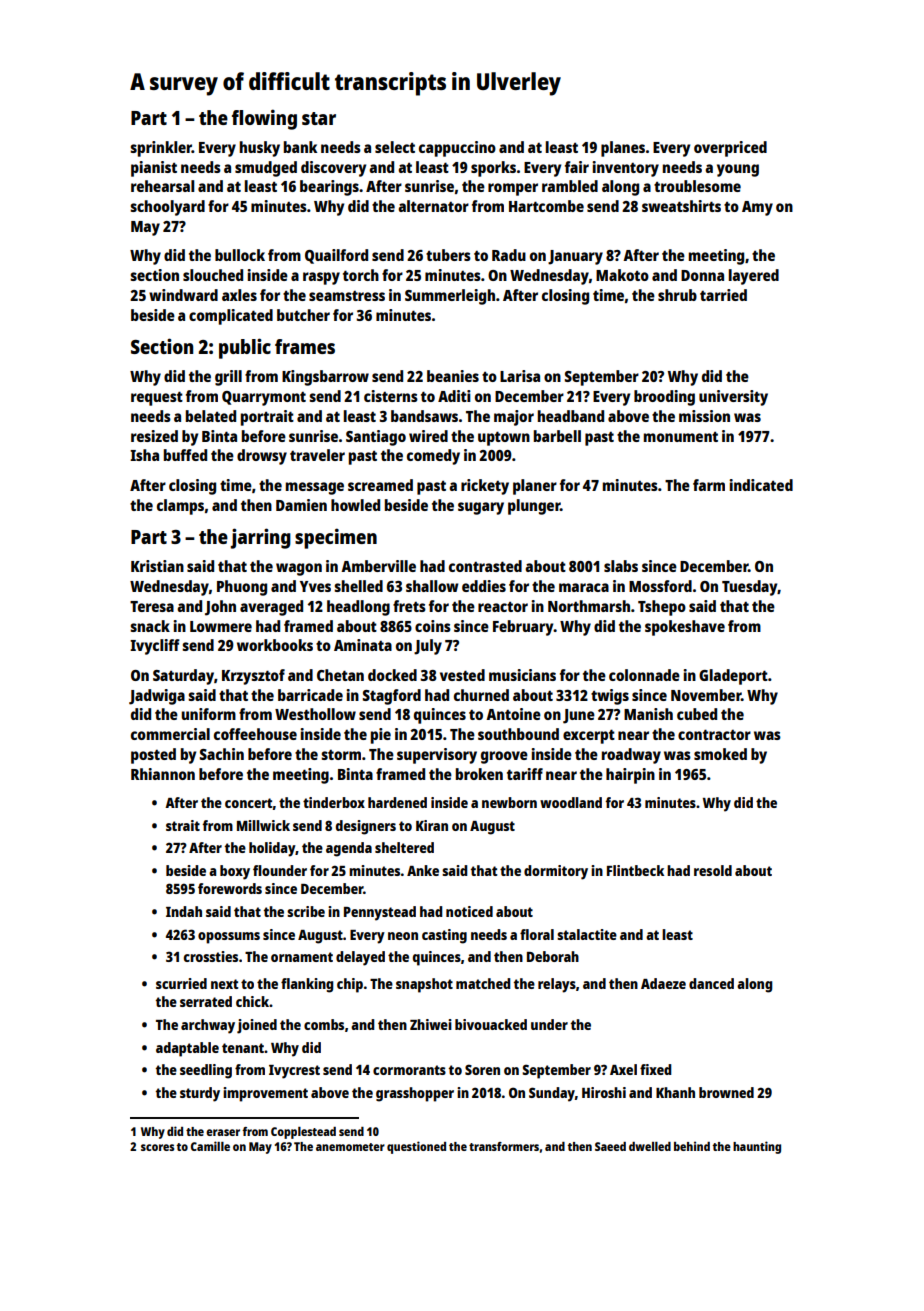 The width and height of the screenshot is (924, 1311). I want to click on sweatshirts, so click(681, 206).
